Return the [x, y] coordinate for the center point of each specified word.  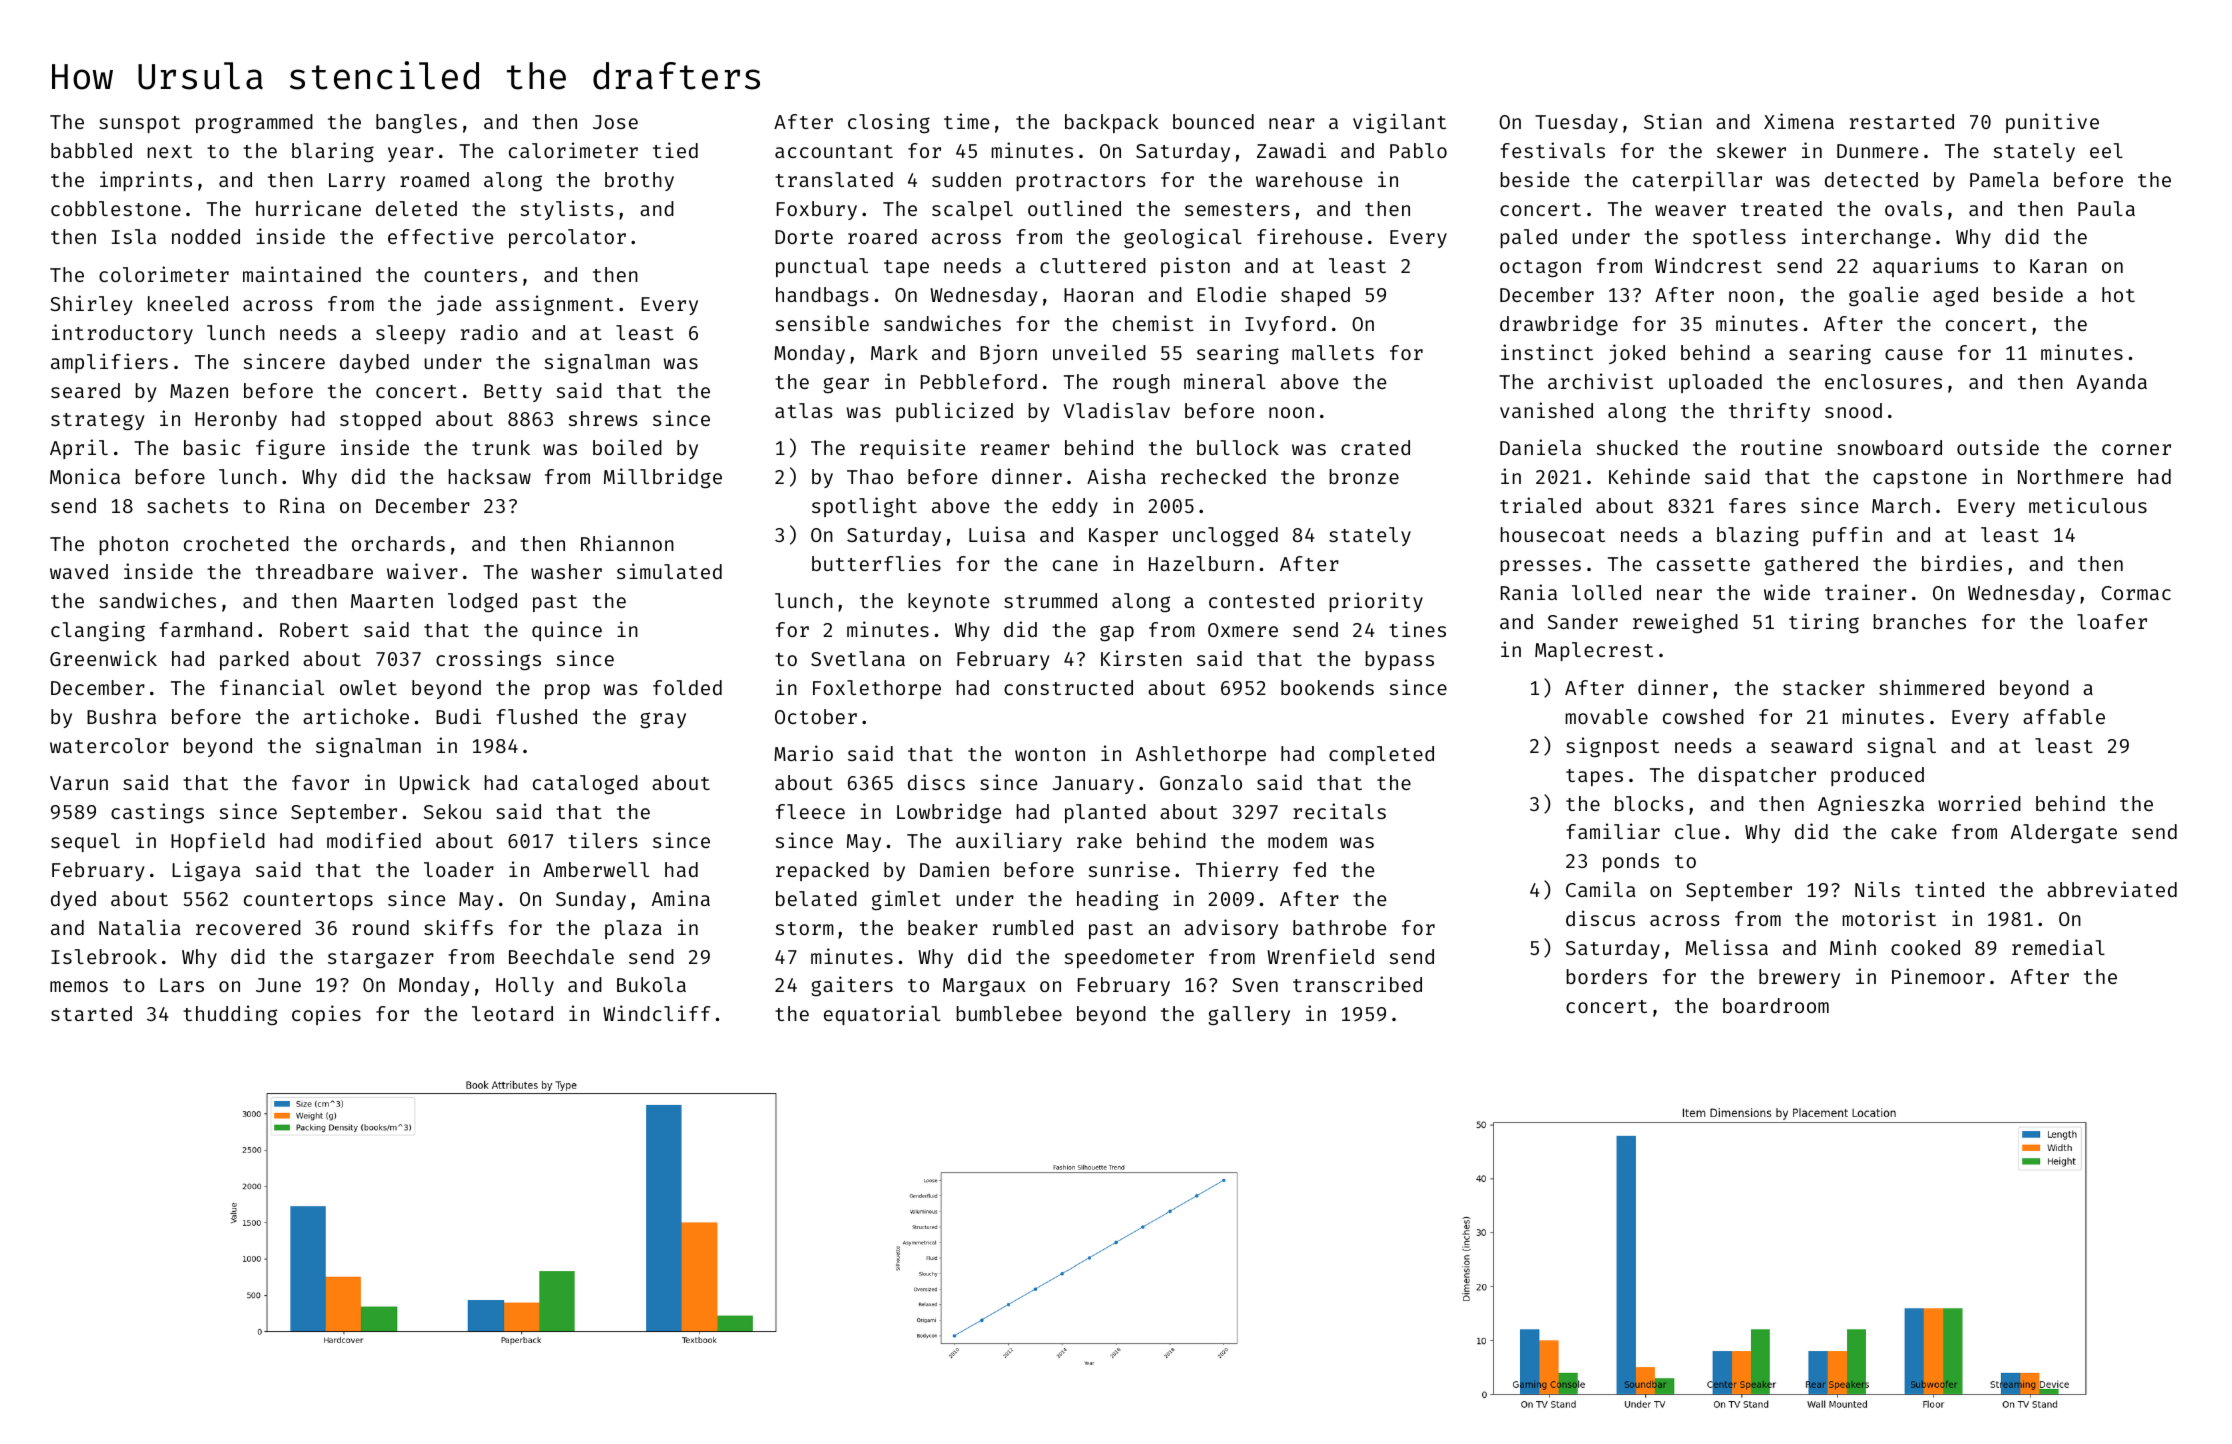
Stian [1673, 121]
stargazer [381, 959]
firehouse [1309, 236]
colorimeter [164, 274]
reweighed [1685, 623]
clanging [98, 631]
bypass [1399, 660]
